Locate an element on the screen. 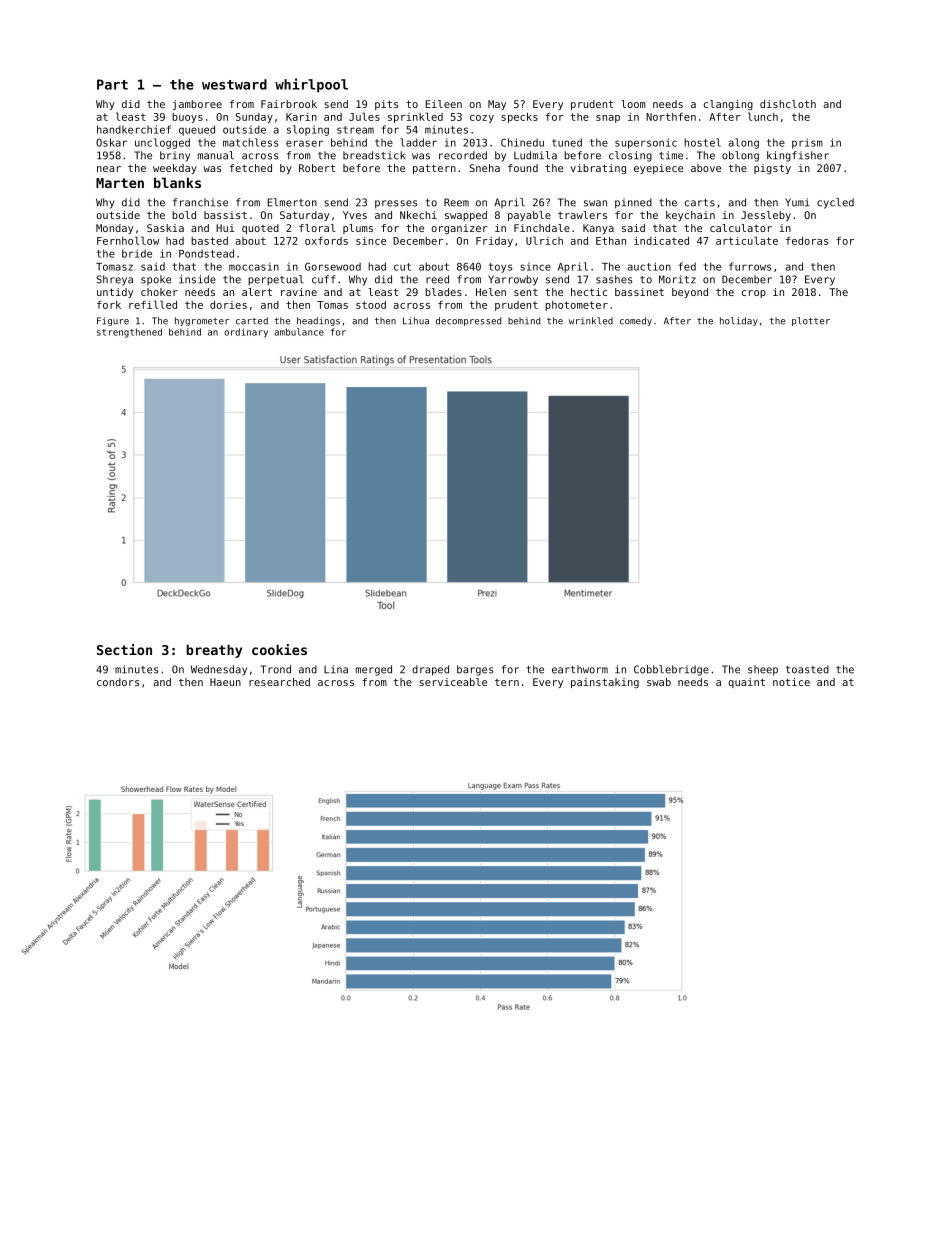 This screenshot has height=1233, width=952. Haeun is located at coordinates (225, 682).
